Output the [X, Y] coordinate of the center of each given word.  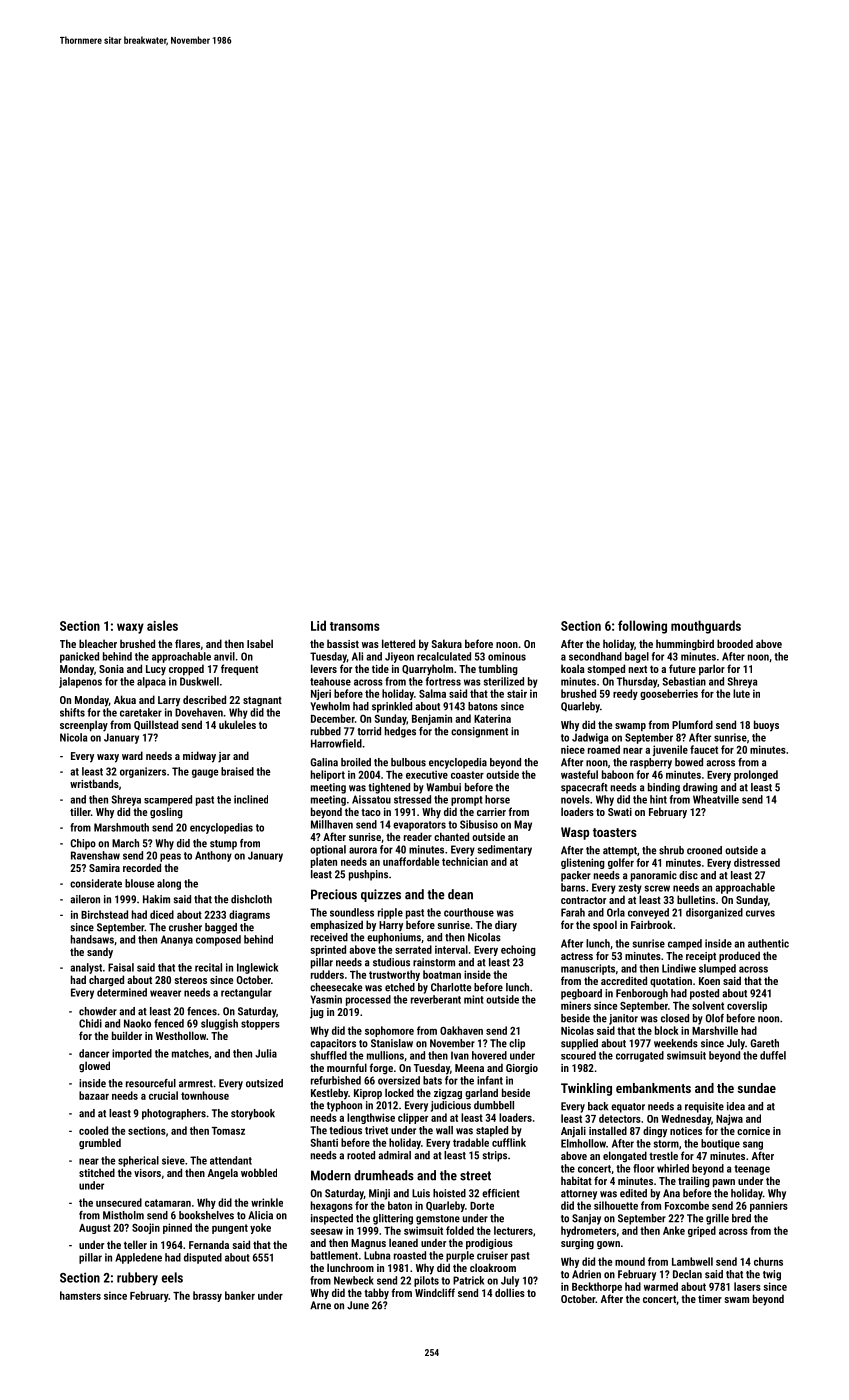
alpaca [151, 682]
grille [717, 1219]
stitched [97, 1172]
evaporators [419, 826]
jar [224, 757]
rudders [327, 974]
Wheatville [716, 799]
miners [576, 1005]
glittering [393, 1219]
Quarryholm [427, 670]
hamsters [80, 1295]
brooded [735, 643]
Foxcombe [687, 1205]
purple [460, 1256]
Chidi [90, 1023]
